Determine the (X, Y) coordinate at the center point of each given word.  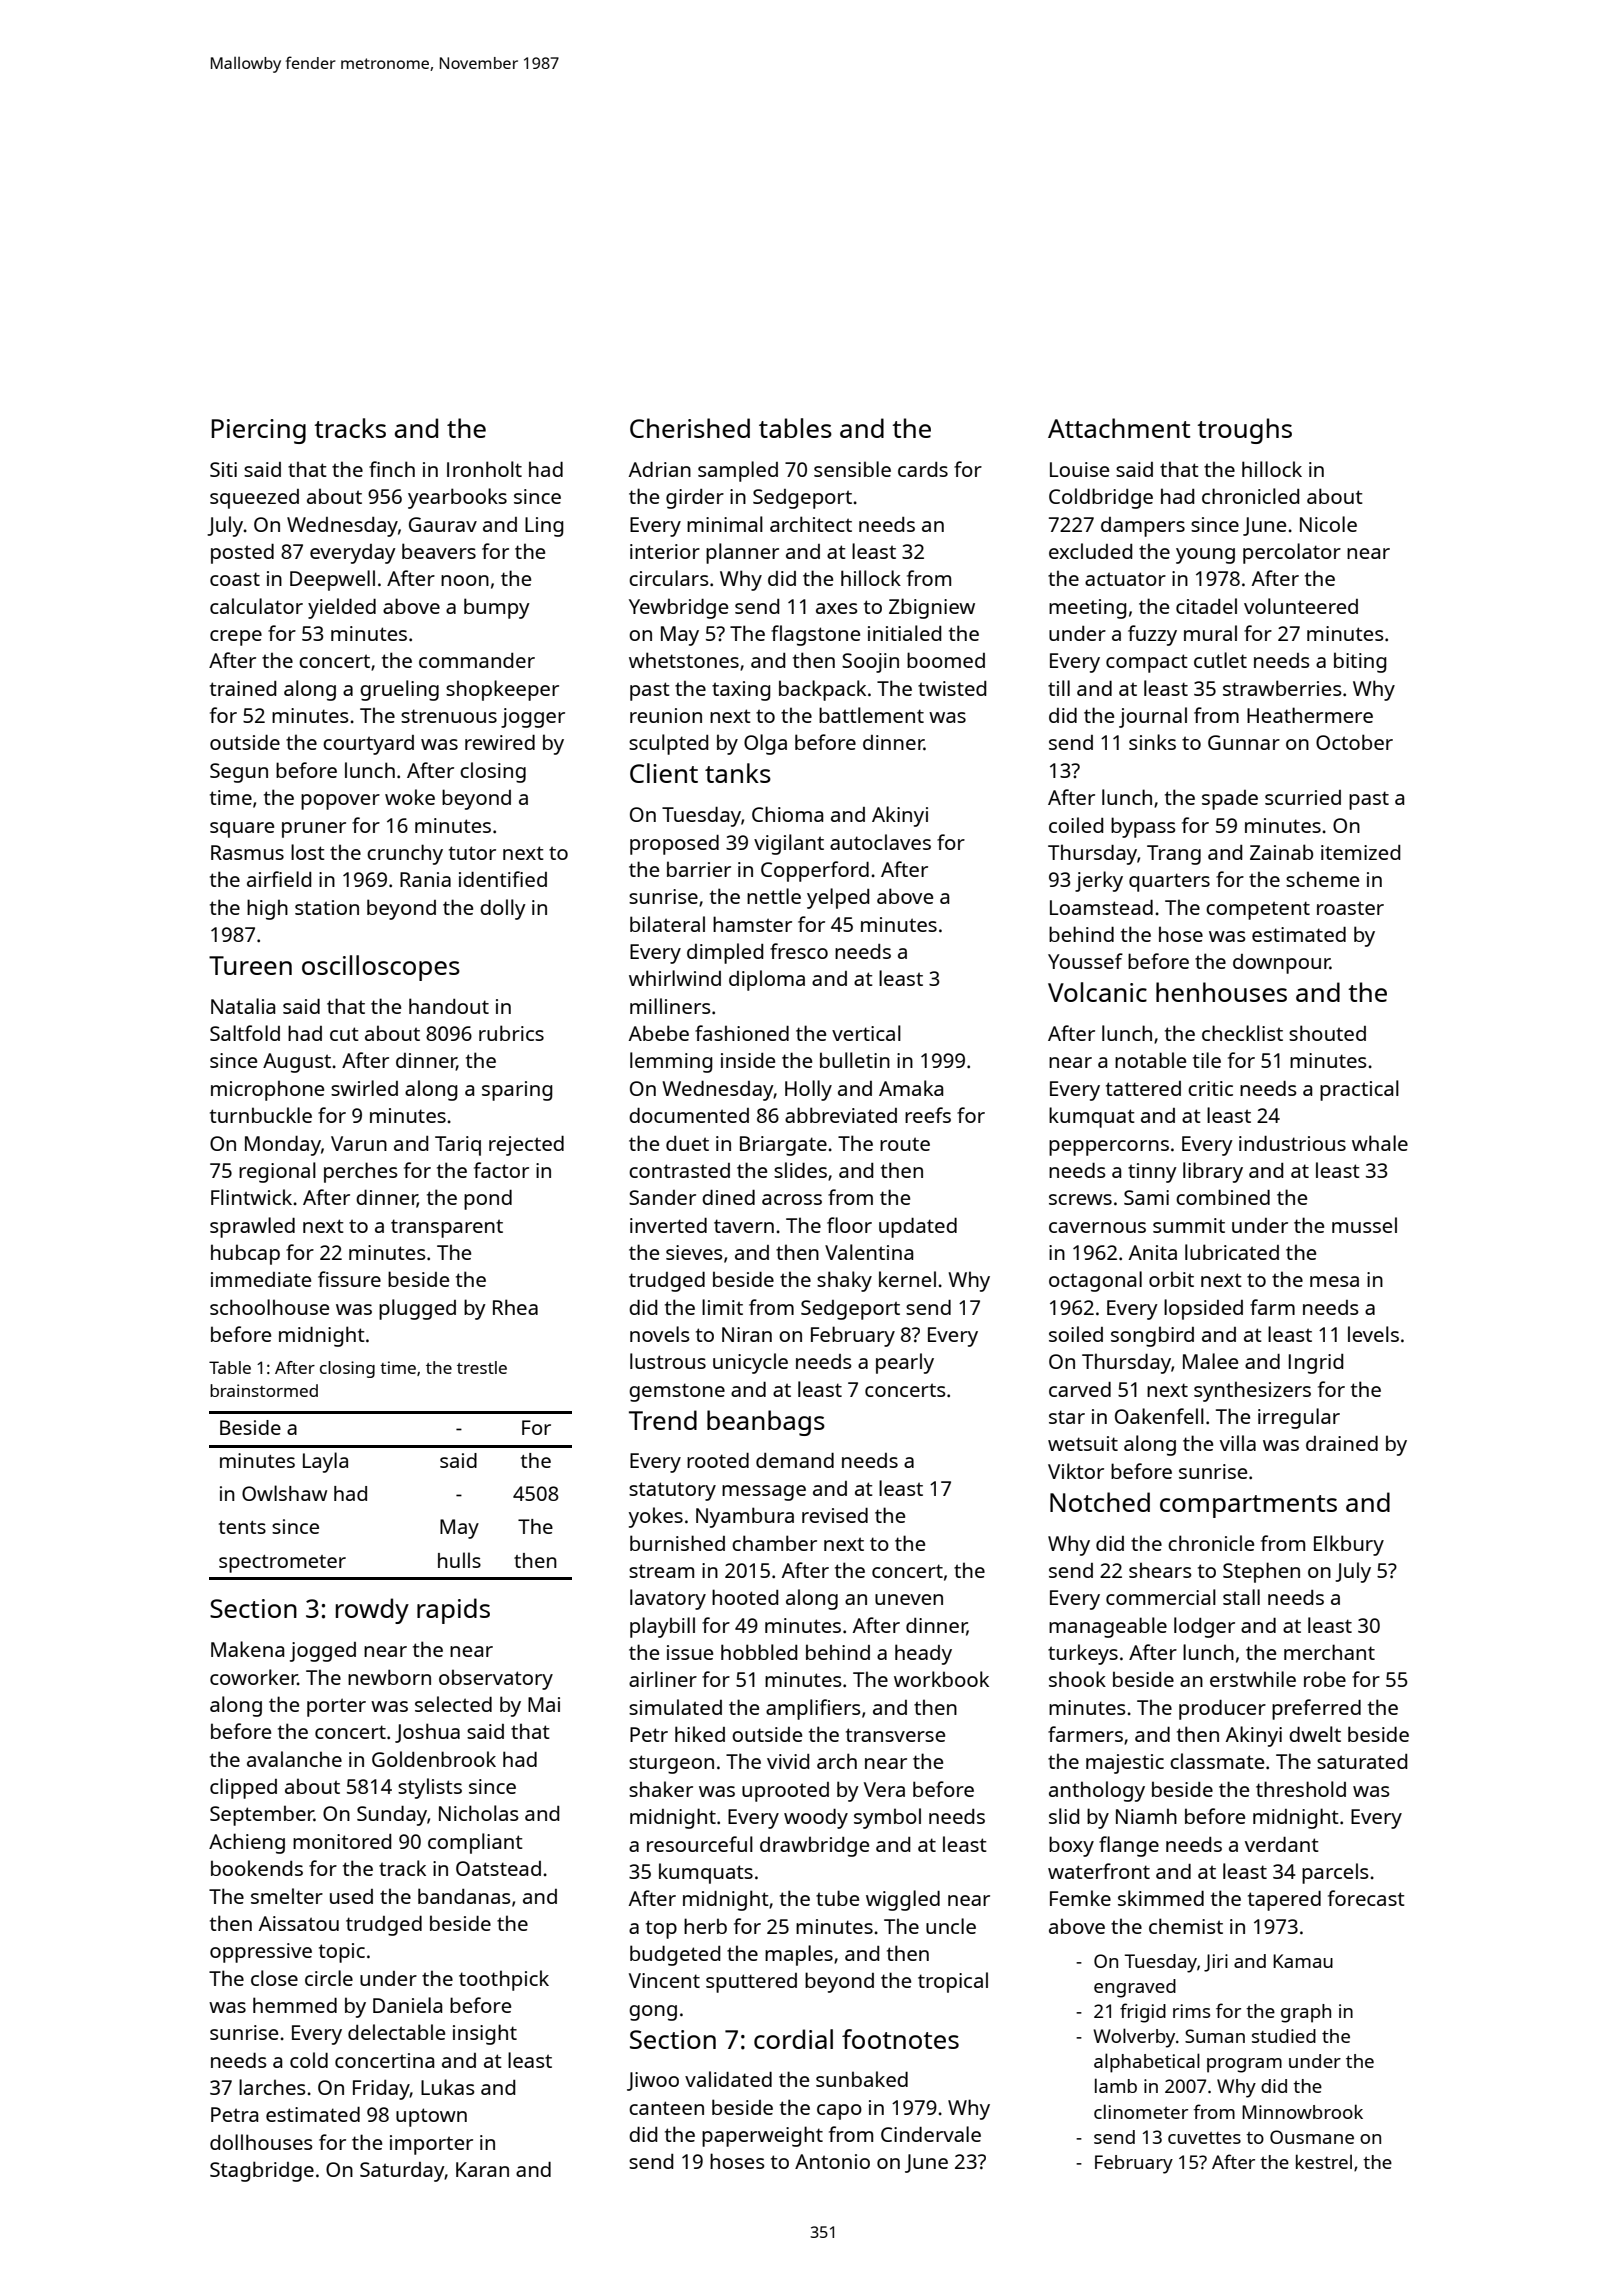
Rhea (515, 1307)
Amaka (911, 1088)
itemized (1360, 852)
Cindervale (931, 2134)
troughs (1244, 431)
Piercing (258, 431)
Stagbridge (262, 2171)
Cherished (690, 428)
